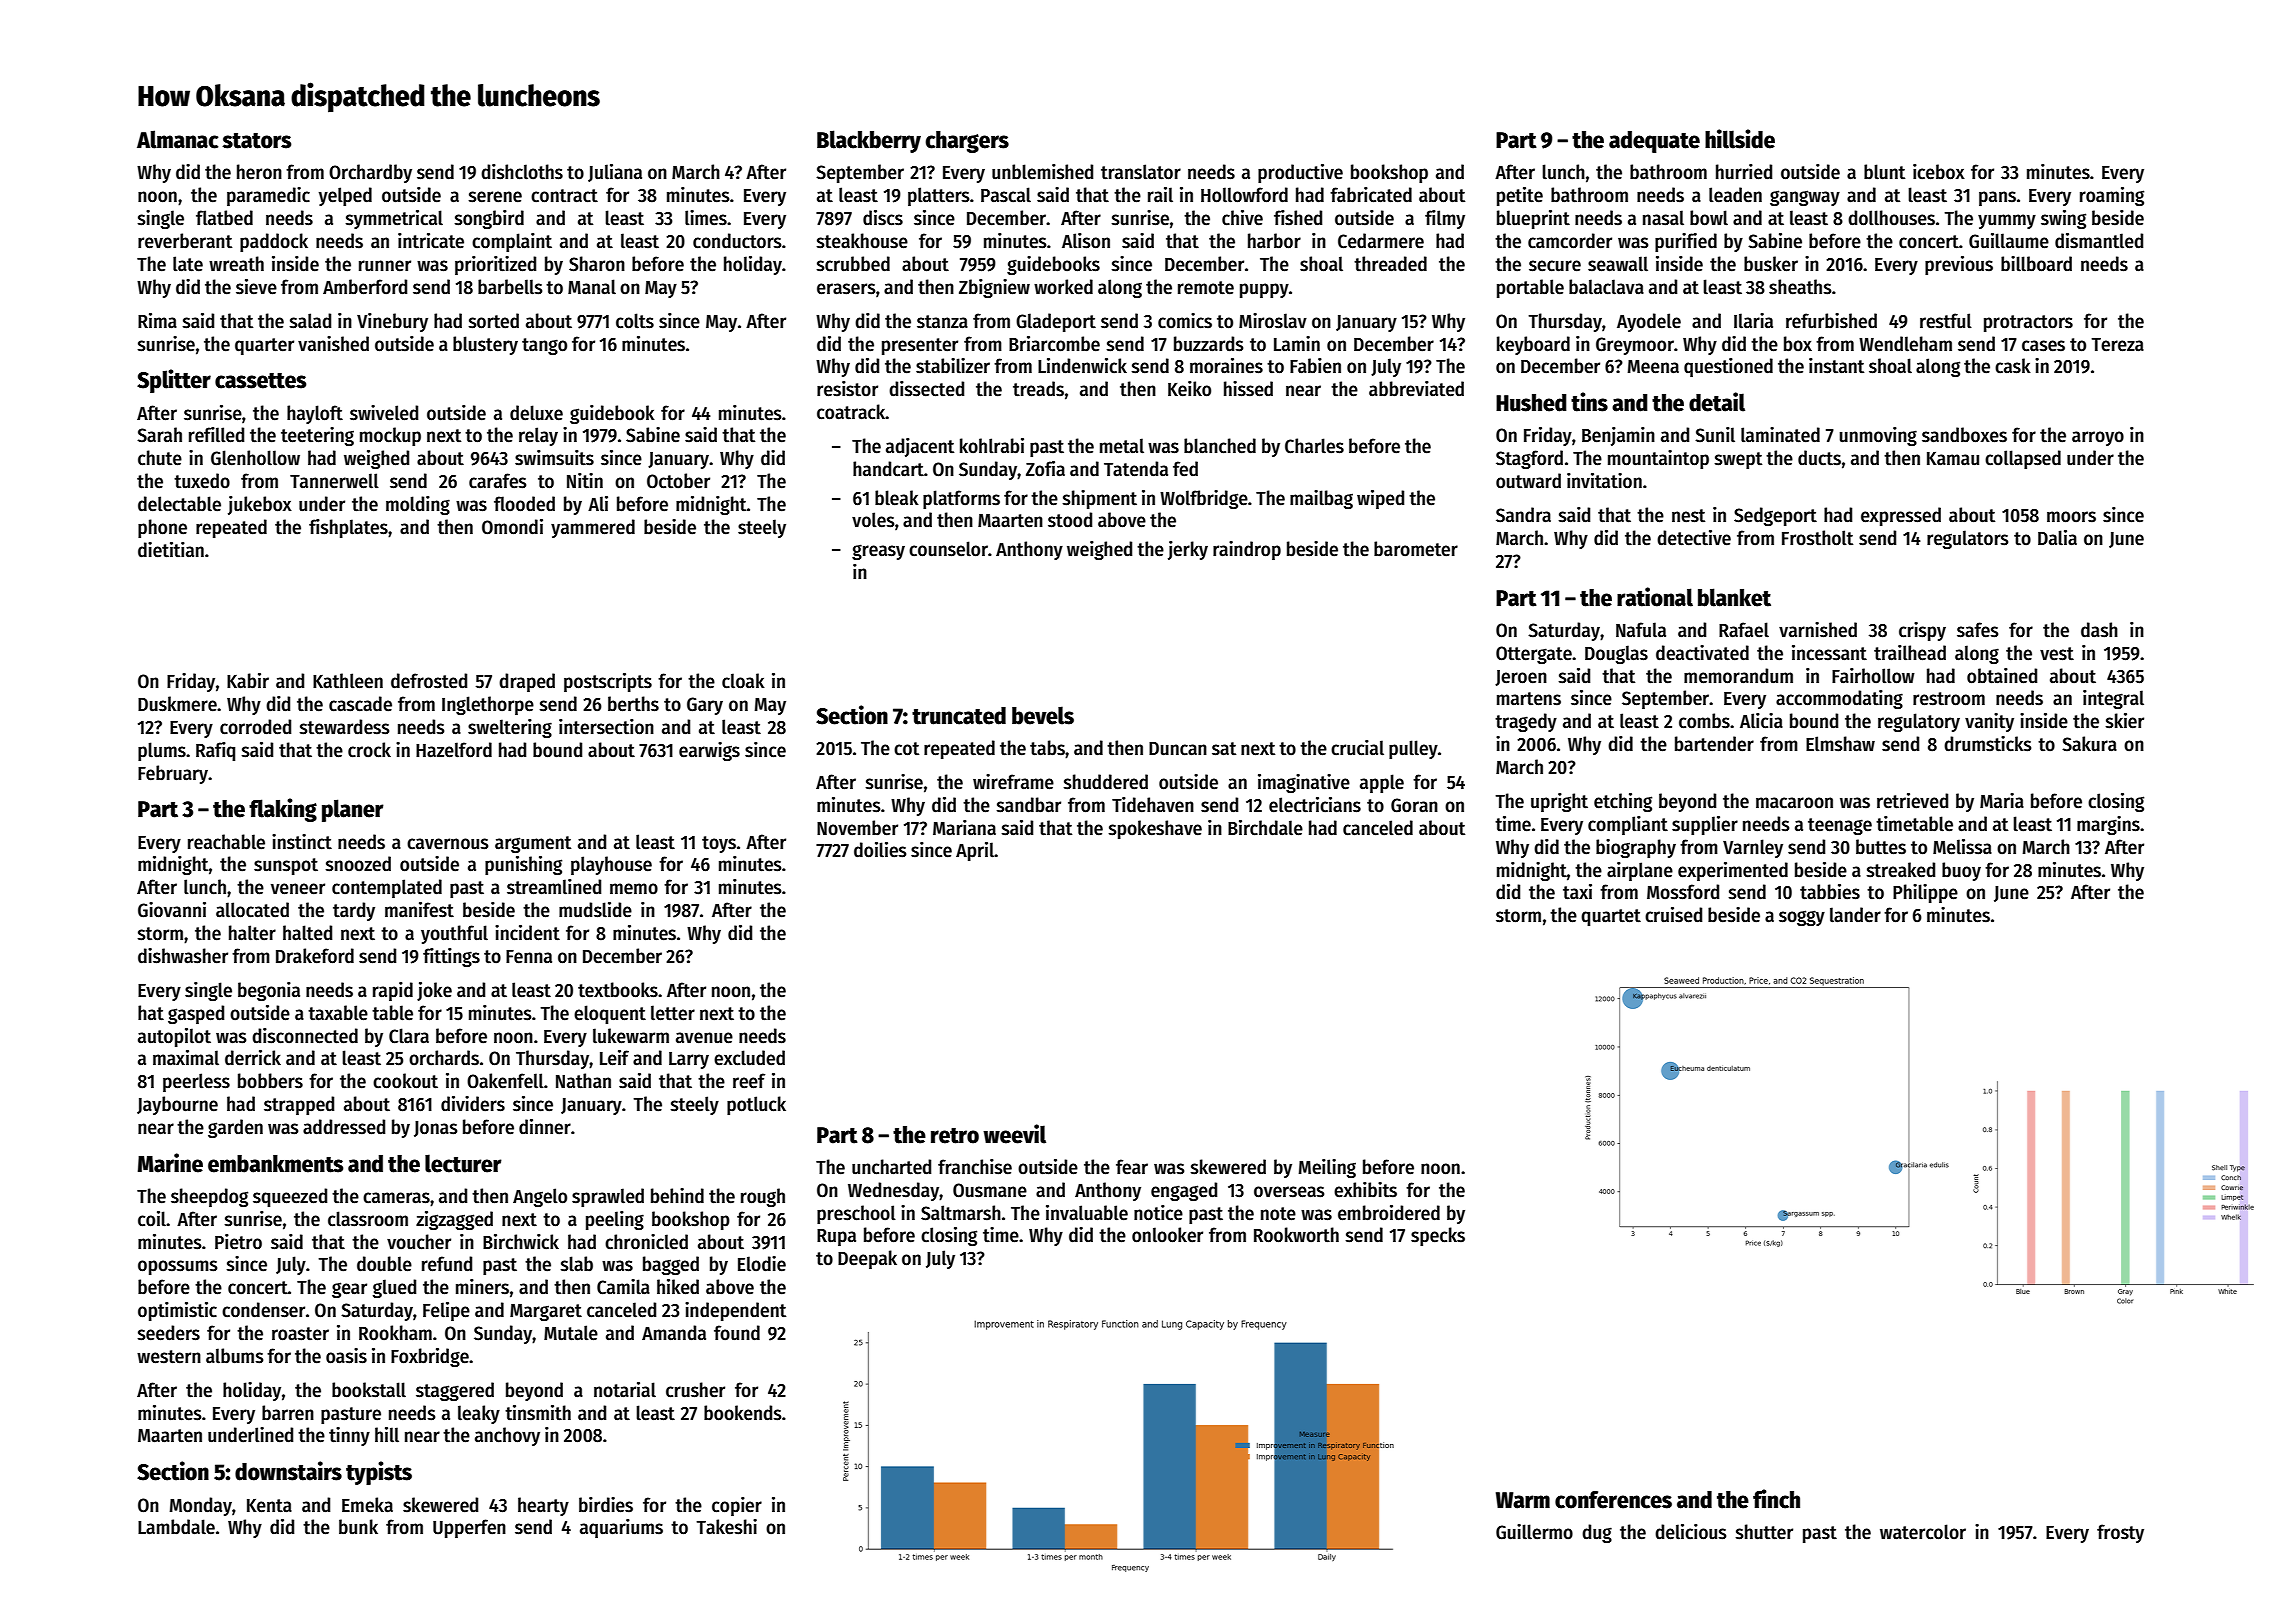  What do you see at coordinates (540, 1197) in the document?
I see `Angelo` at bounding box center [540, 1197].
